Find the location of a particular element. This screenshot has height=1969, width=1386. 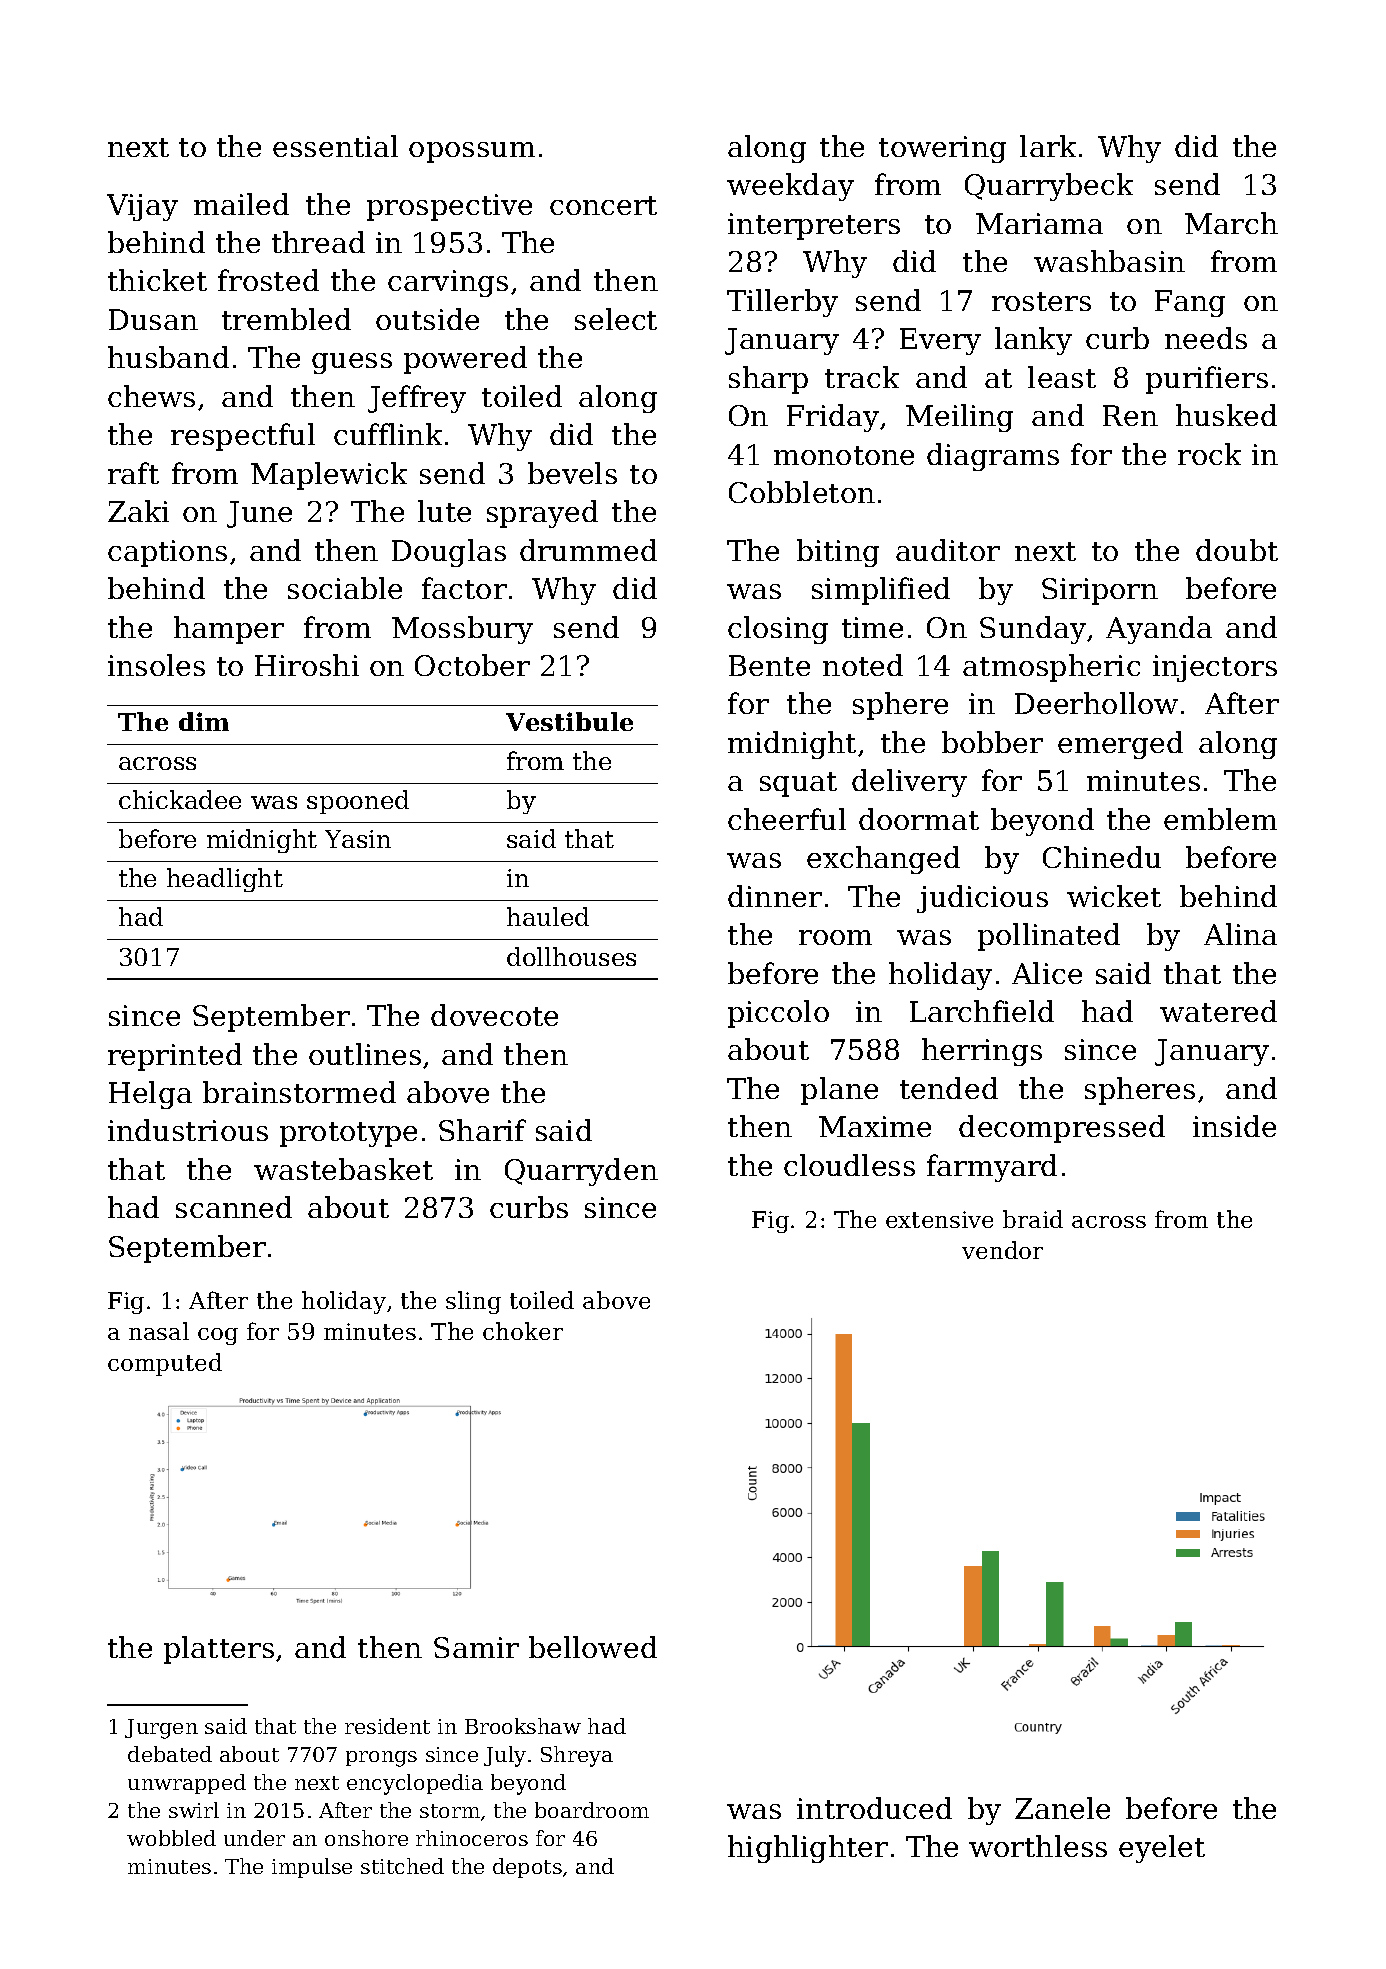

headlight is located at coordinates (225, 880).
